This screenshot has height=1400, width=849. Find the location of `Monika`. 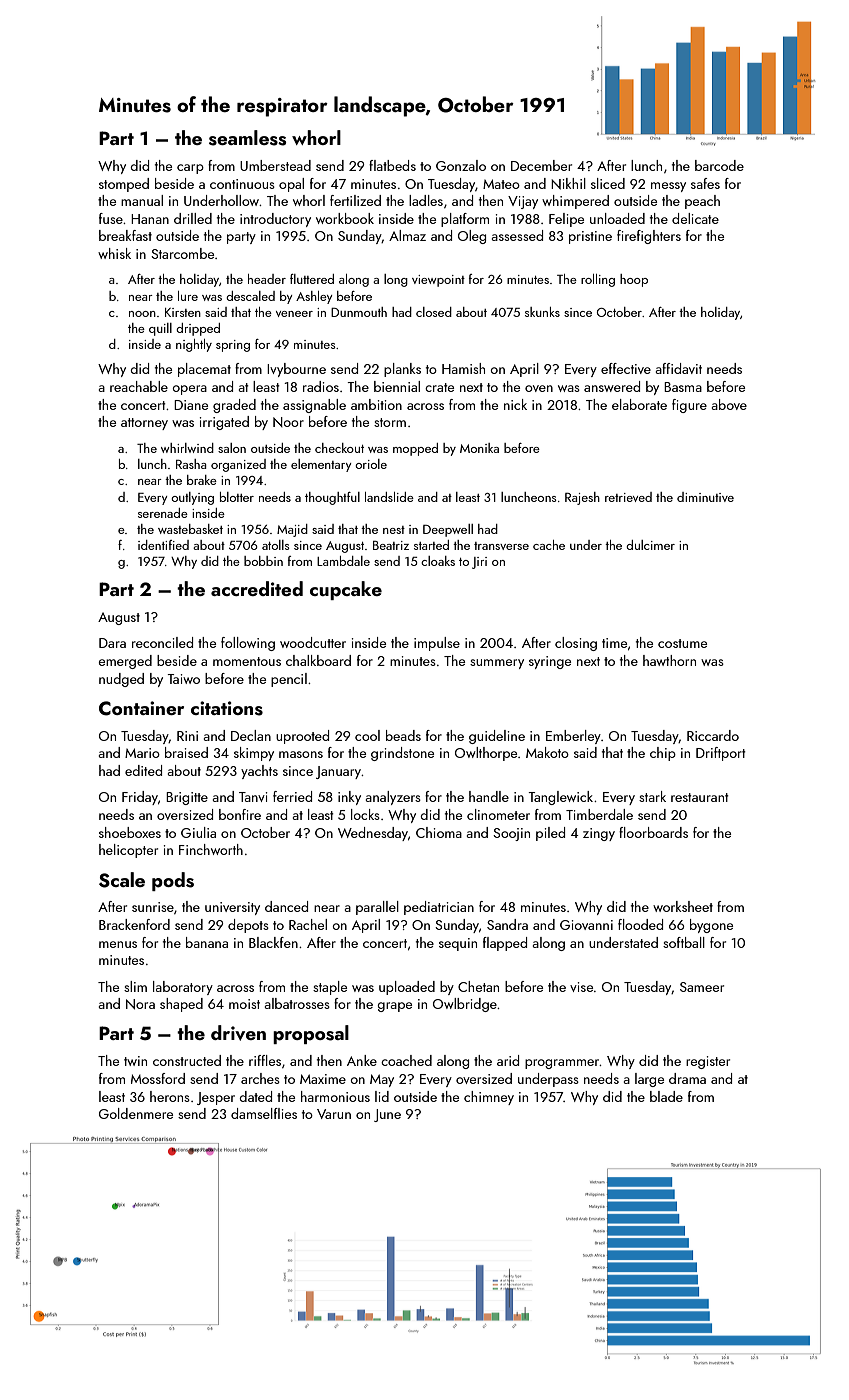

Monika is located at coordinates (479, 448).
